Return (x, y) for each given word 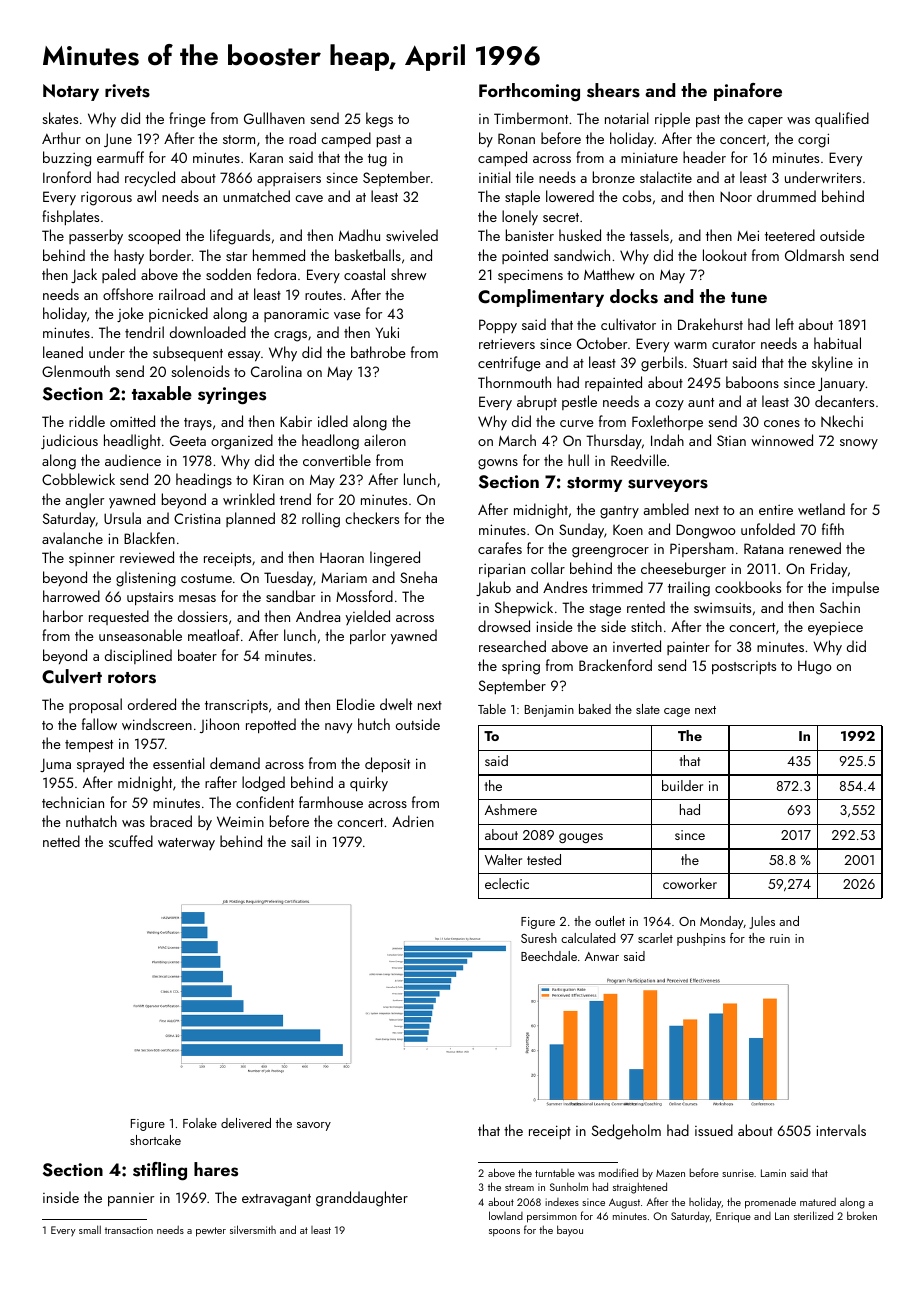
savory (314, 1126)
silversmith (253, 1229)
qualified (842, 120)
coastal (364, 274)
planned (250, 519)
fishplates (70, 217)
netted (61, 841)
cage (677, 712)
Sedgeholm (626, 1132)
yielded (367, 617)
